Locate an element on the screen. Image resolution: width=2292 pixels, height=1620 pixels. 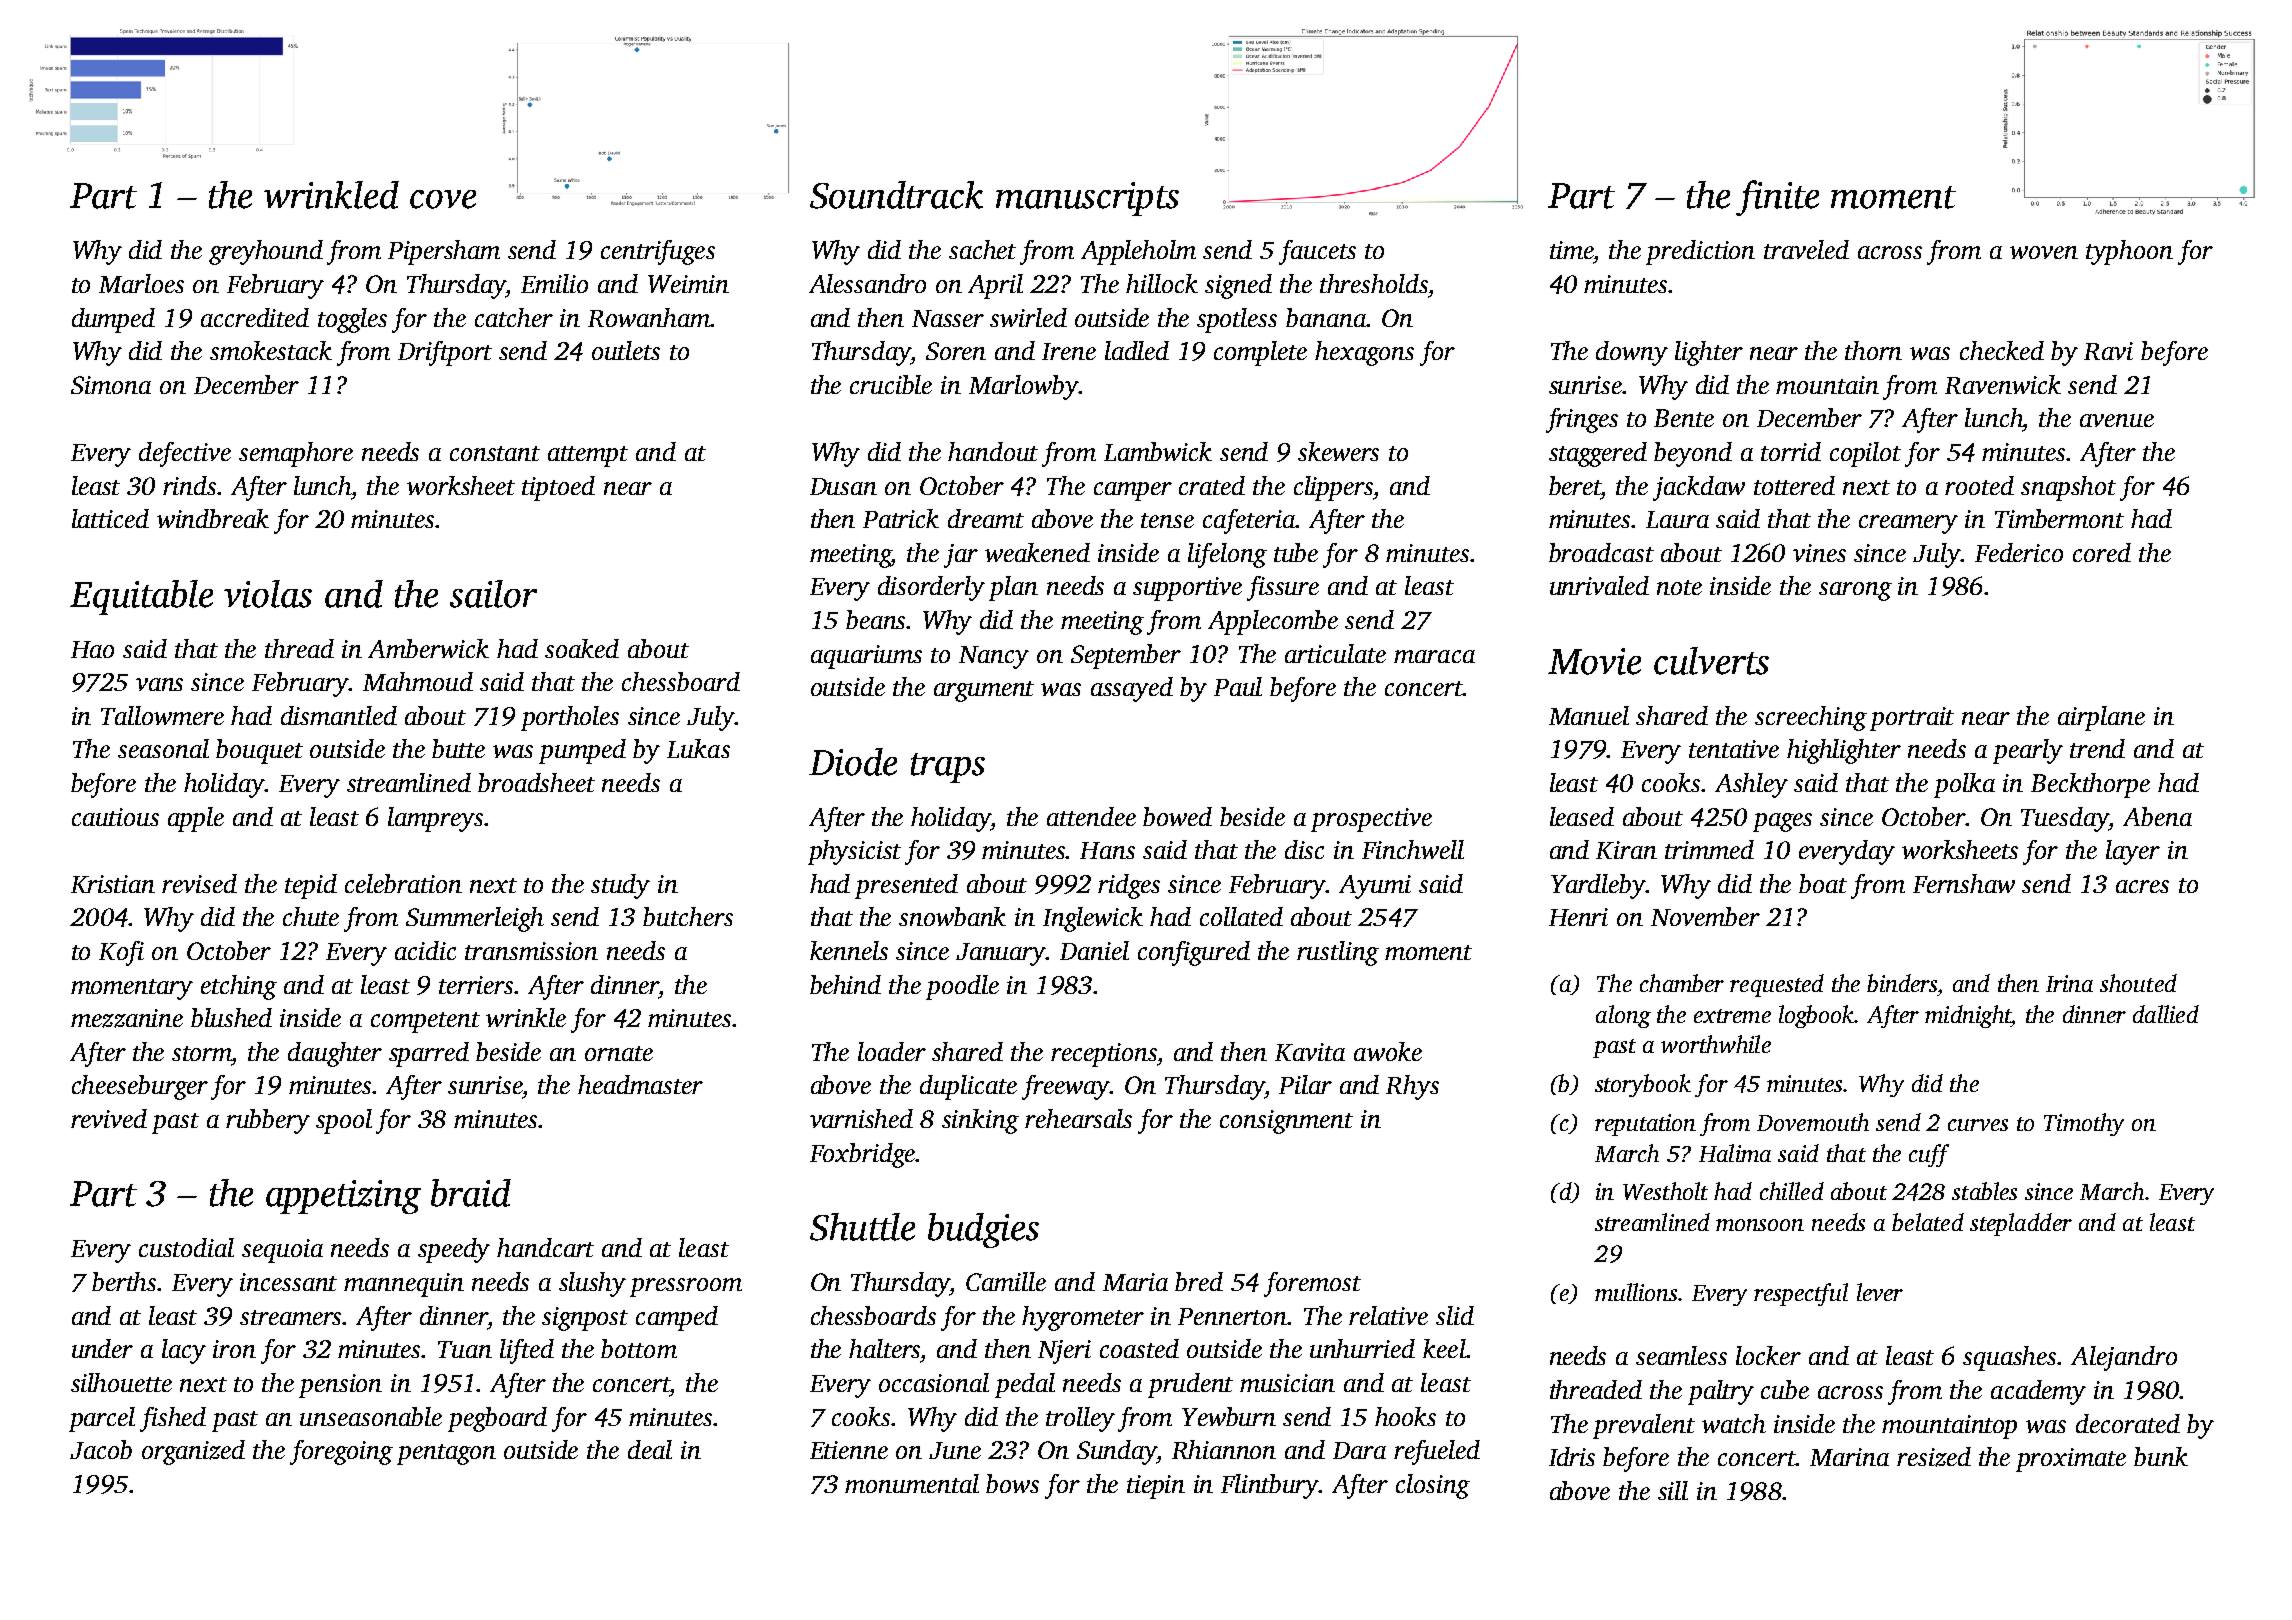
cheeseburger is located at coordinates (140, 1087).
